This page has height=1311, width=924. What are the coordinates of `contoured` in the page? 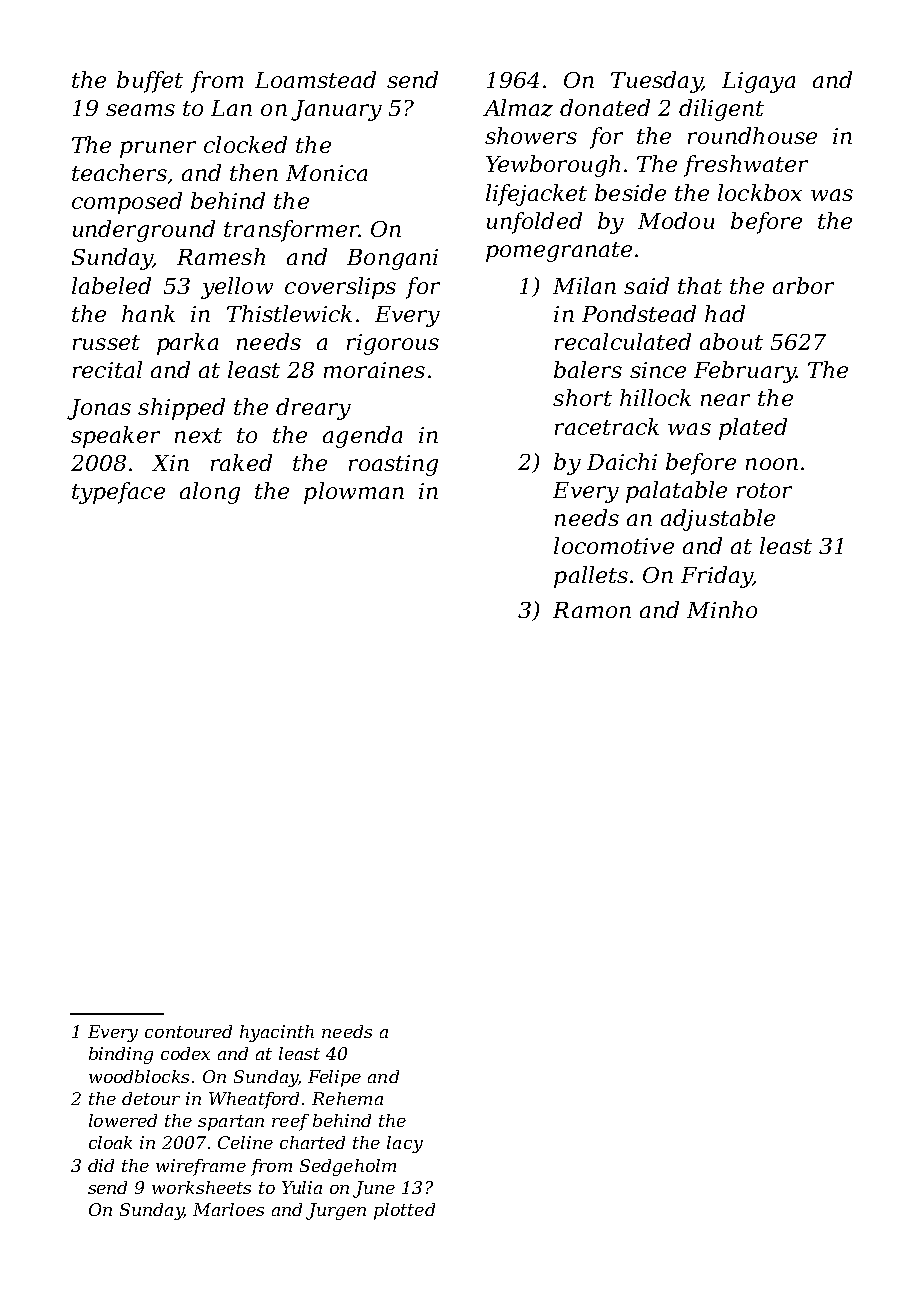 It's located at (188, 1031).
